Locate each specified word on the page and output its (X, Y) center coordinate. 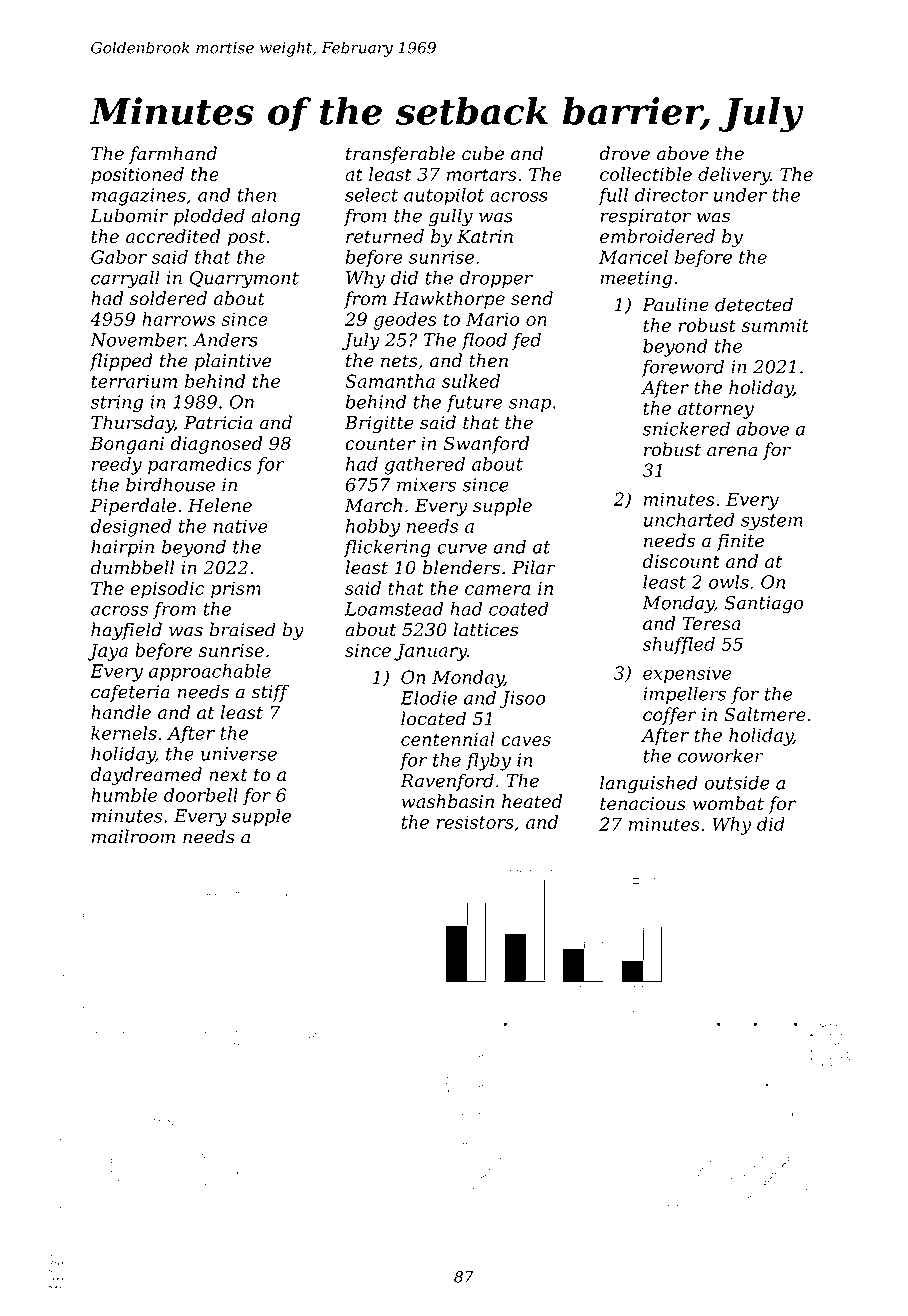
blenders (461, 567)
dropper (496, 279)
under (740, 195)
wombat (728, 803)
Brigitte (379, 424)
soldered (168, 298)
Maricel (633, 257)
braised (243, 629)
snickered (686, 428)
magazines (139, 197)
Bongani (127, 445)
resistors (475, 822)
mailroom (133, 836)
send (532, 298)
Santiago (763, 605)
